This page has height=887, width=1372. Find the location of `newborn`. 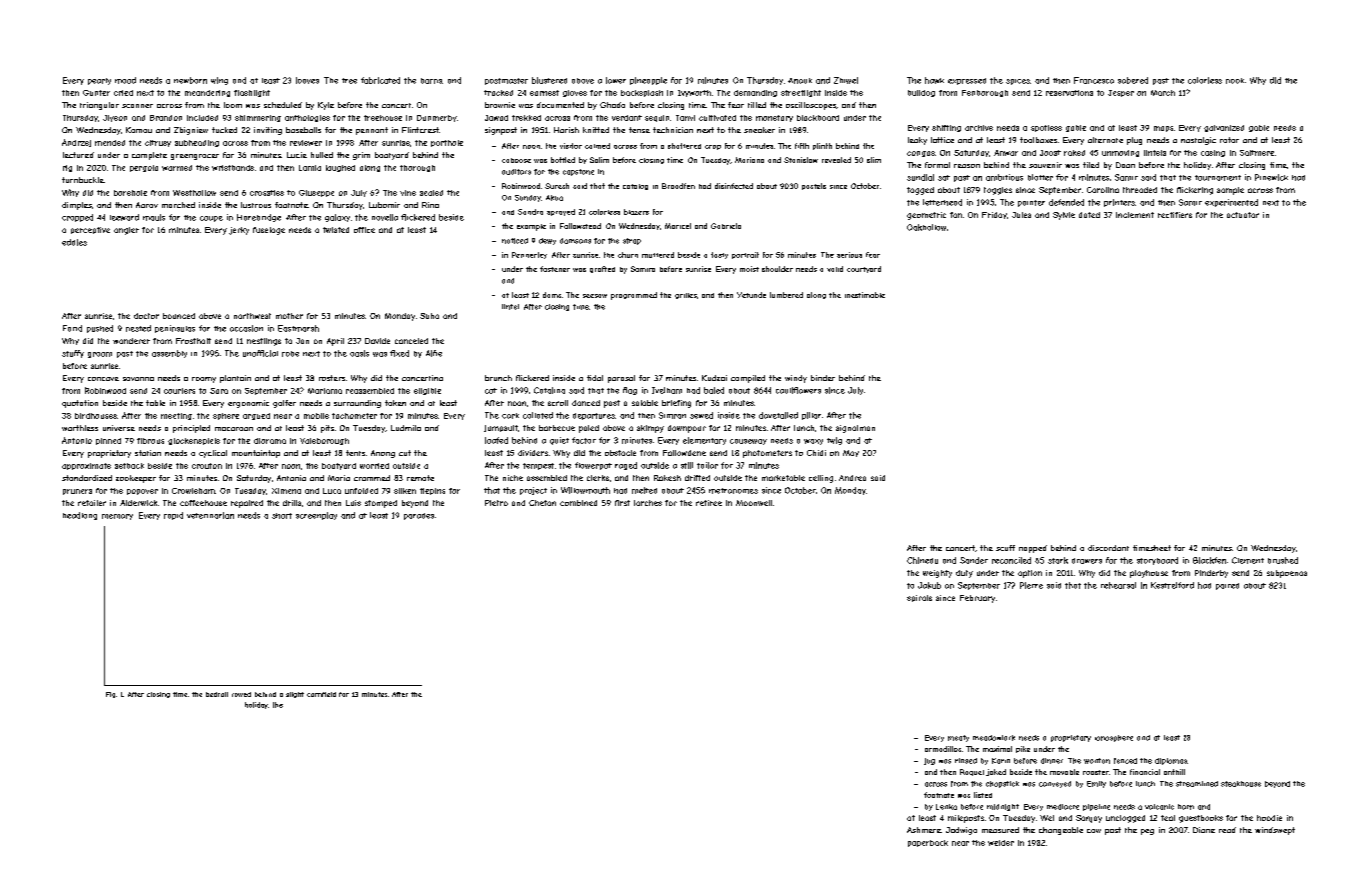

newborn is located at coordinates (190, 80).
